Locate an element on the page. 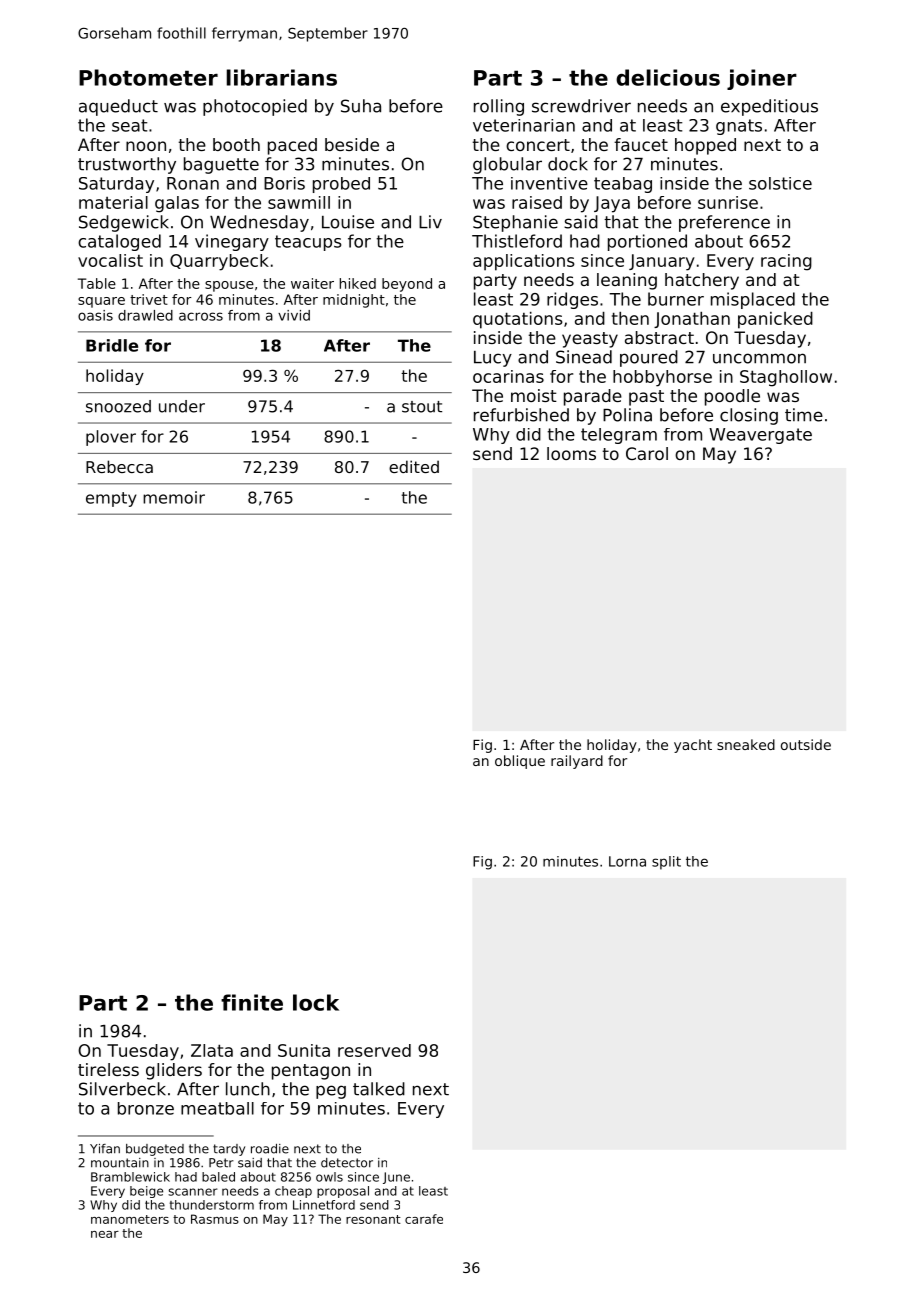 This image has height=1308, width=924. expeditious is located at coordinates (769, 107).
